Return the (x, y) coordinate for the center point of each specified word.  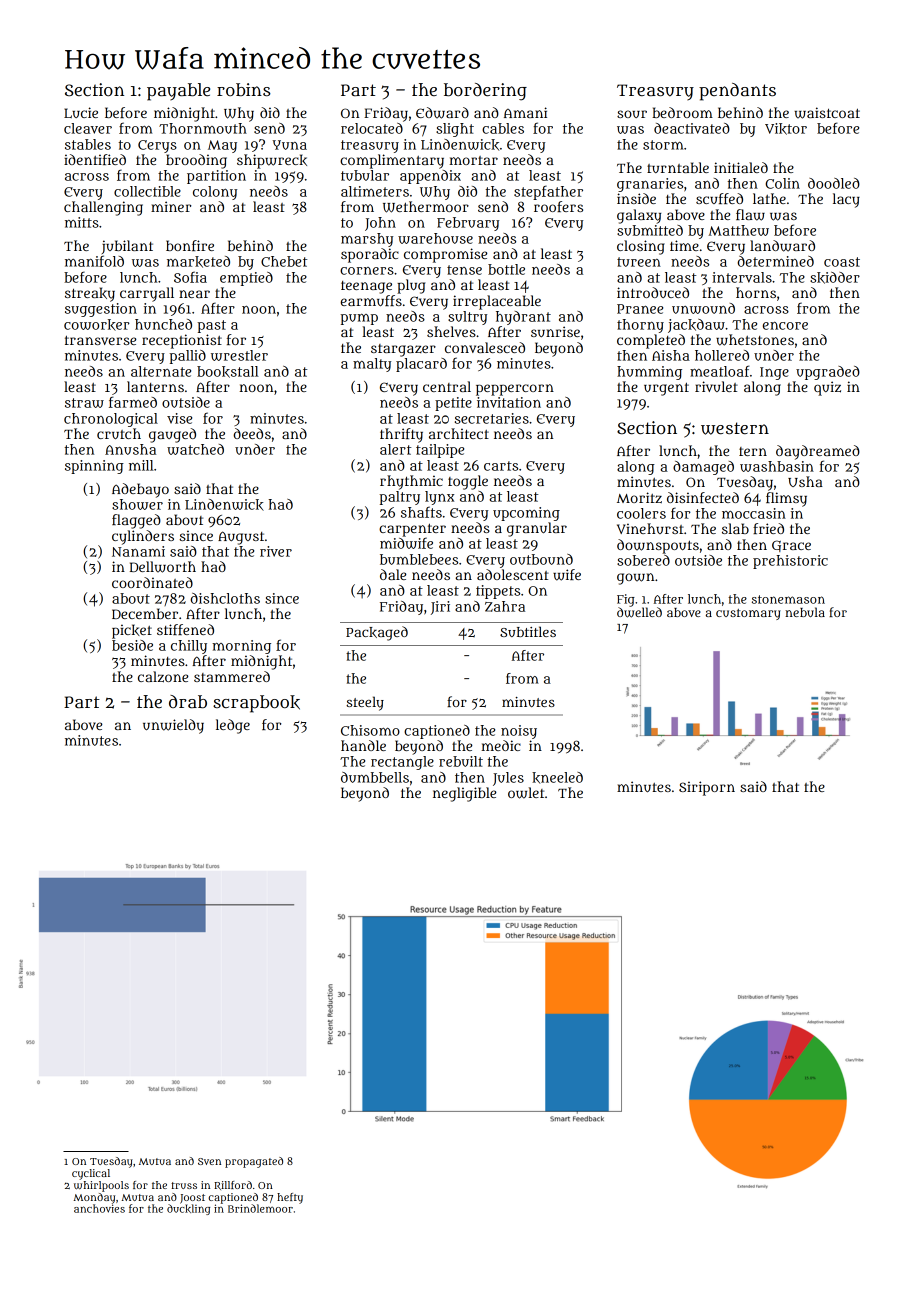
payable (178, 92)
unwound (703, 308)
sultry (467, 318)
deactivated (692, 128)
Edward (442, 113)
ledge (233, 726)
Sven (209, 1161)
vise (179, 418)
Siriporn (707, 788)
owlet (526, 793)
